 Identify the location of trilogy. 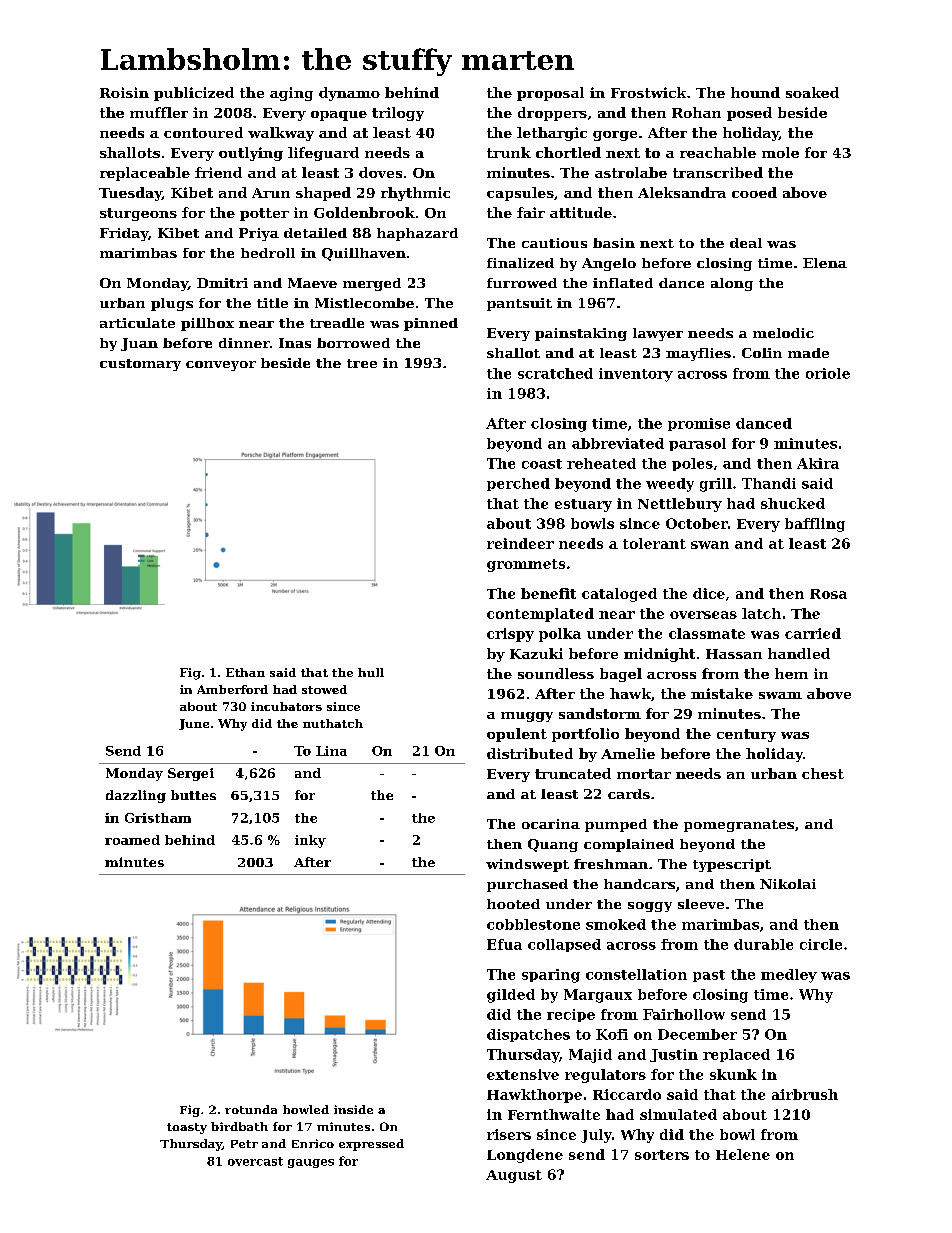
(398, 114).
